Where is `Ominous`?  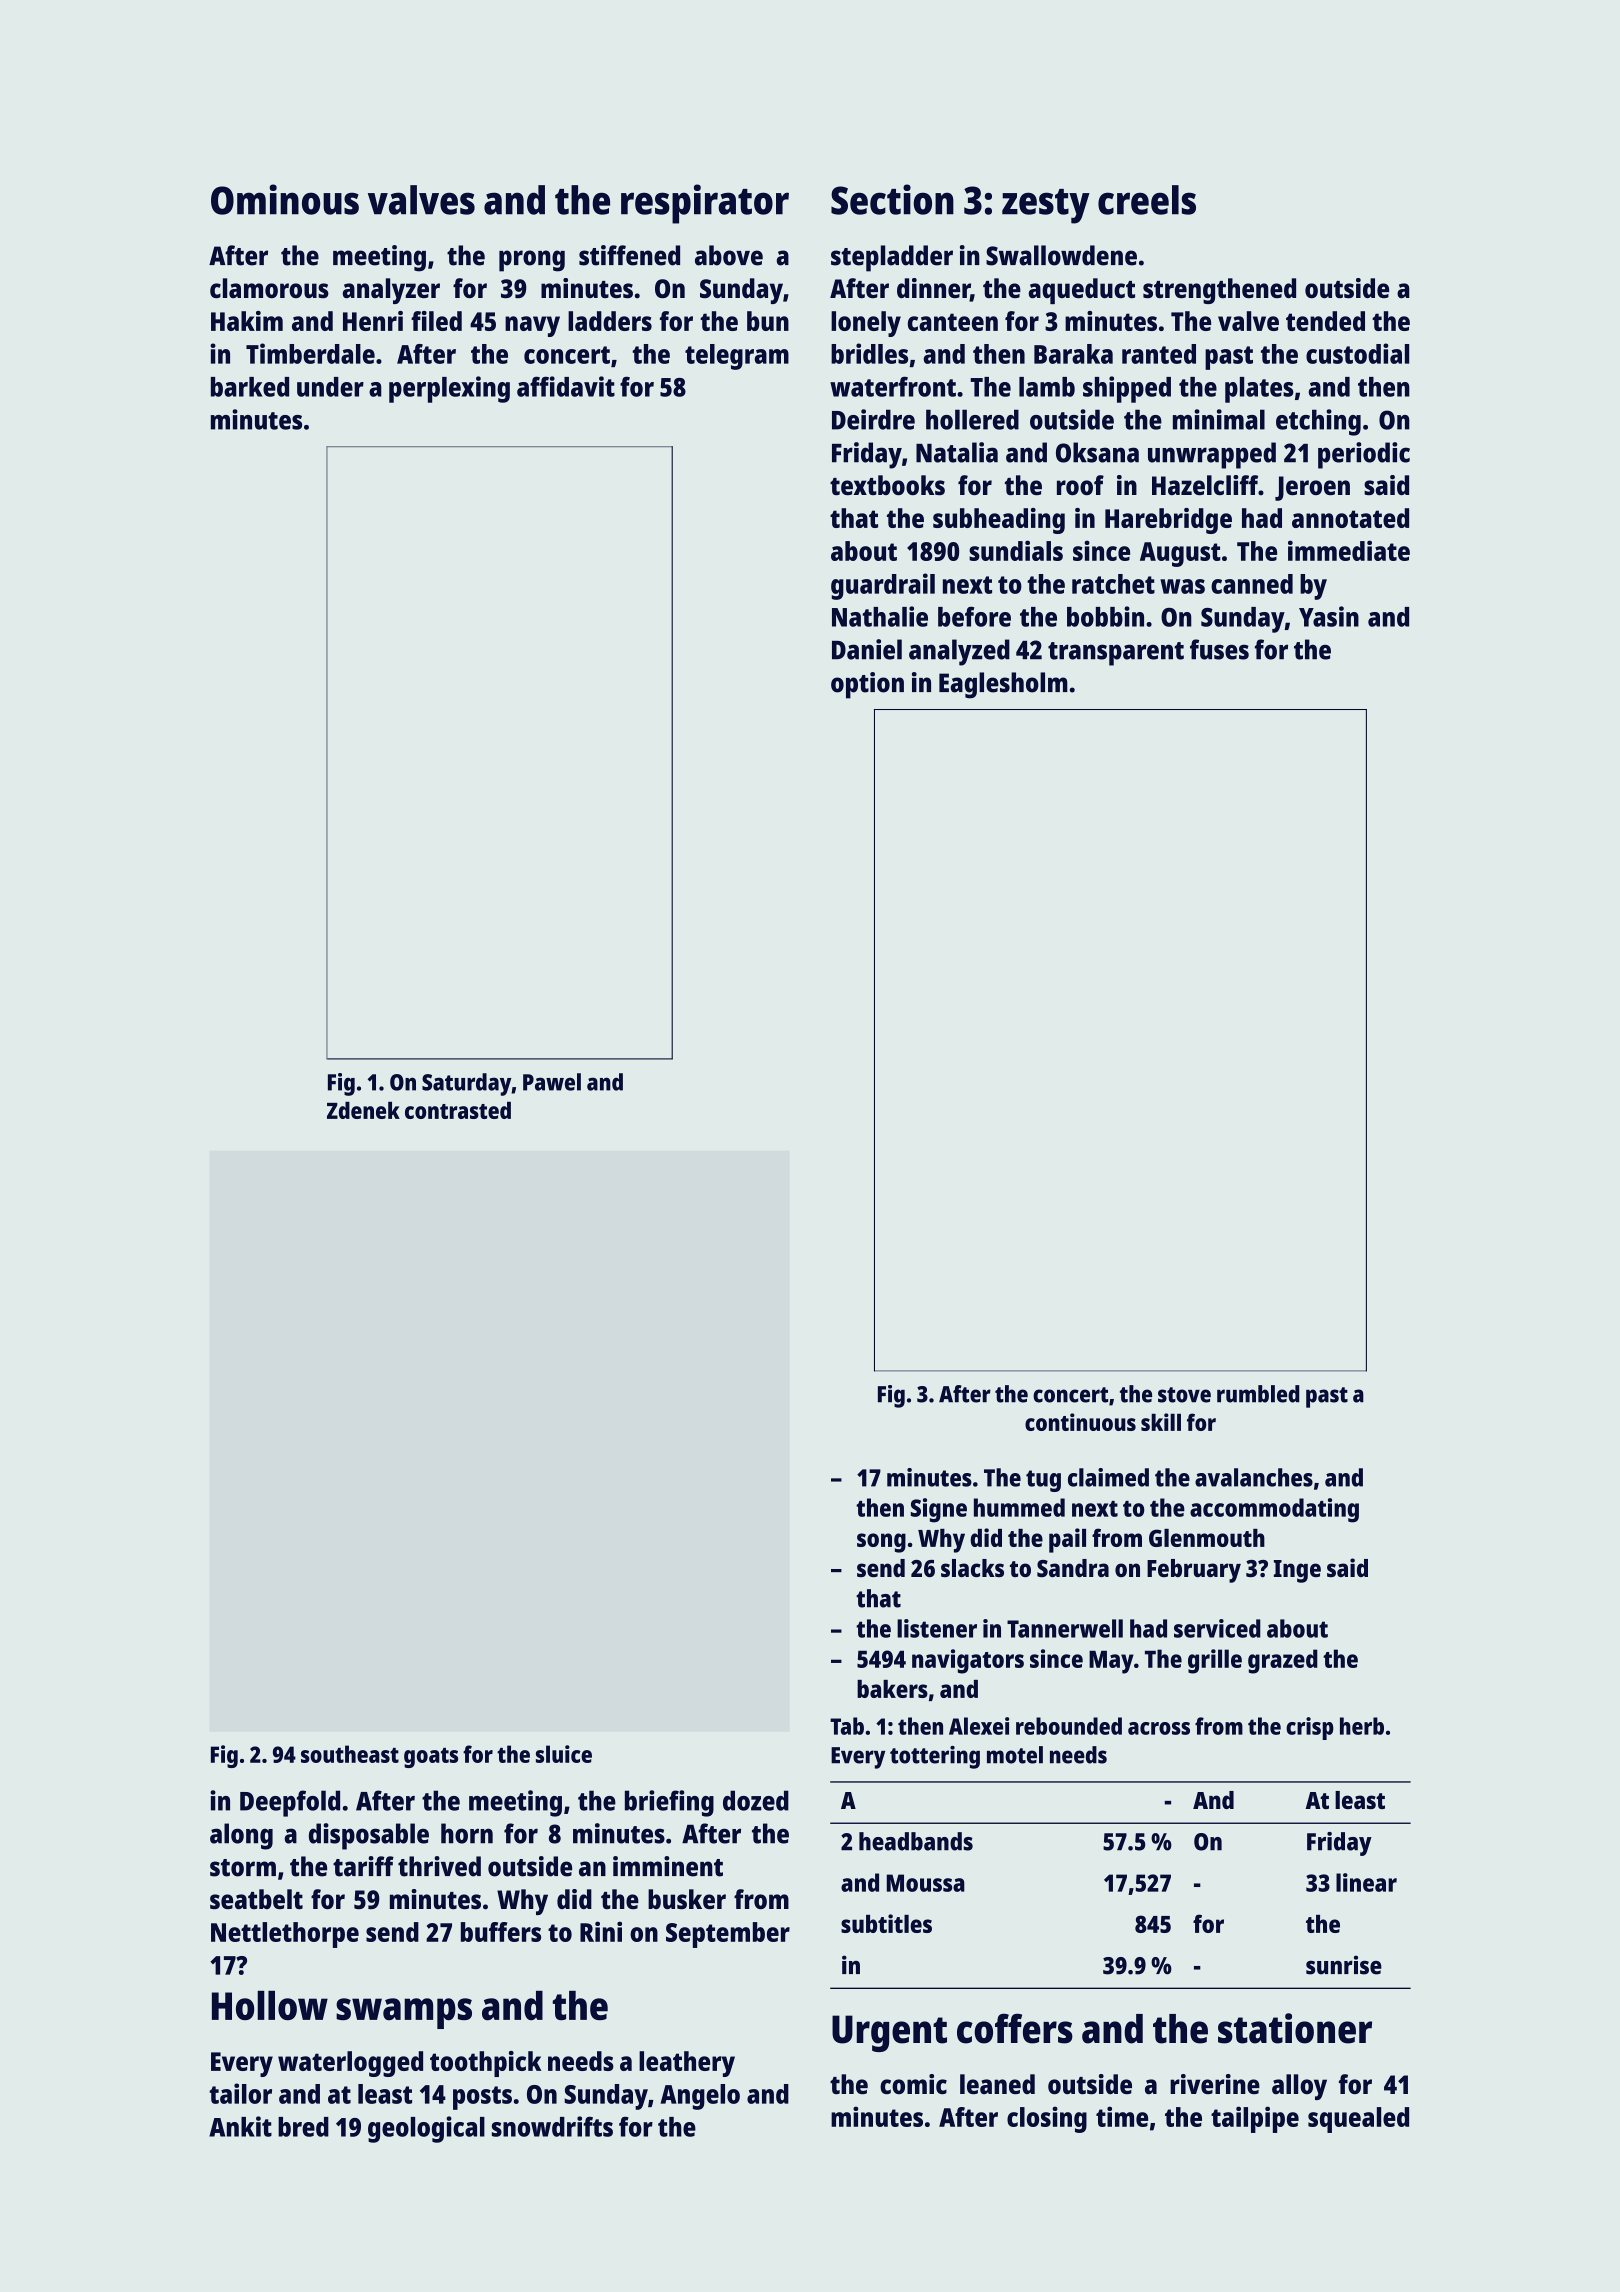 Ominous is located at coordinates (285, 199).
